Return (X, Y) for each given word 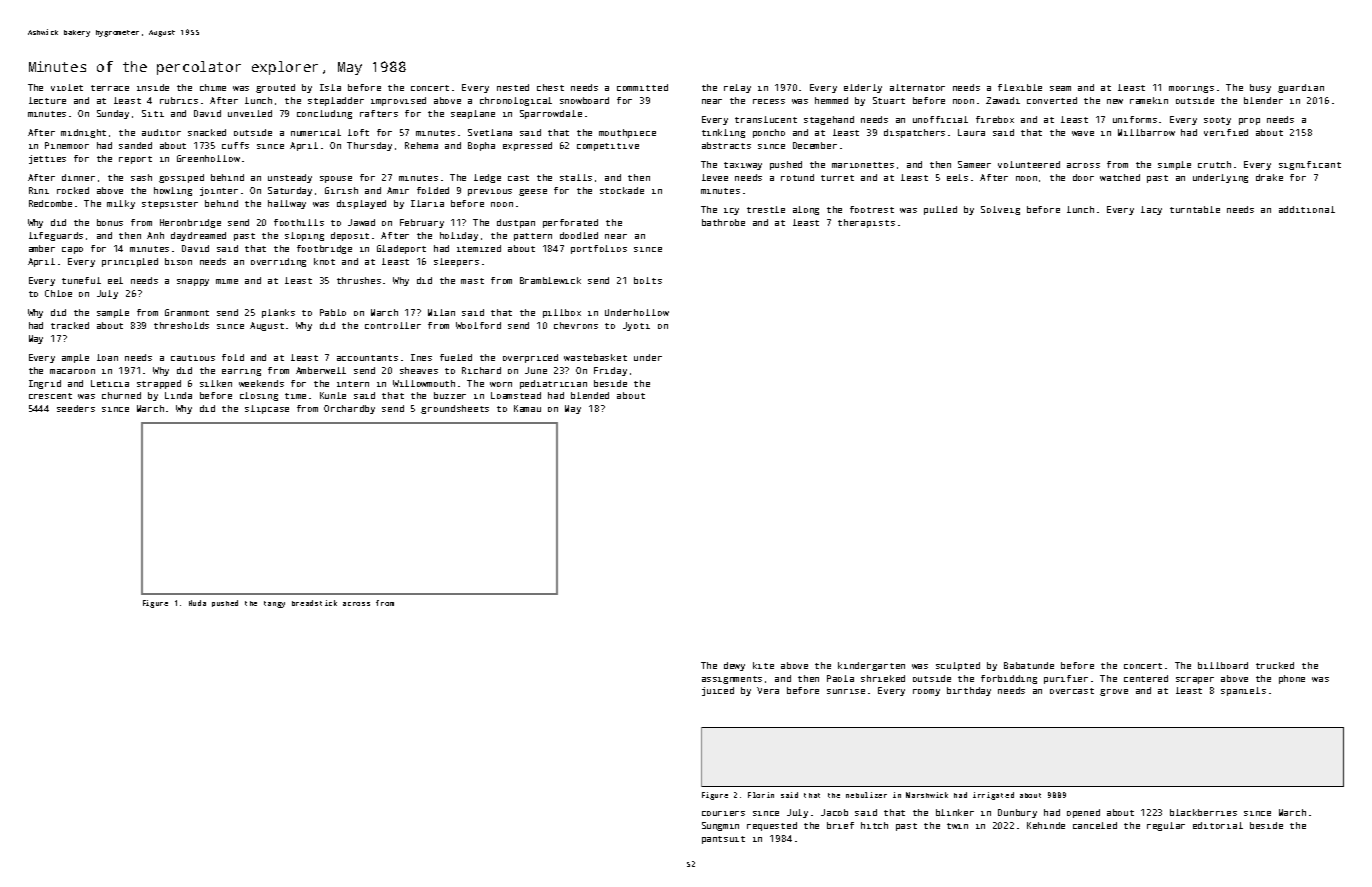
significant (1310, 165)
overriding (278, 262)
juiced (718, 691)
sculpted (958, 666)
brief (840, 825)
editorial (1218, 825)
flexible (1020, 87)
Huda (197, 603)
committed (642, 87)
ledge (487, 178)
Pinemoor (67, 145)
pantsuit (723, 840)
